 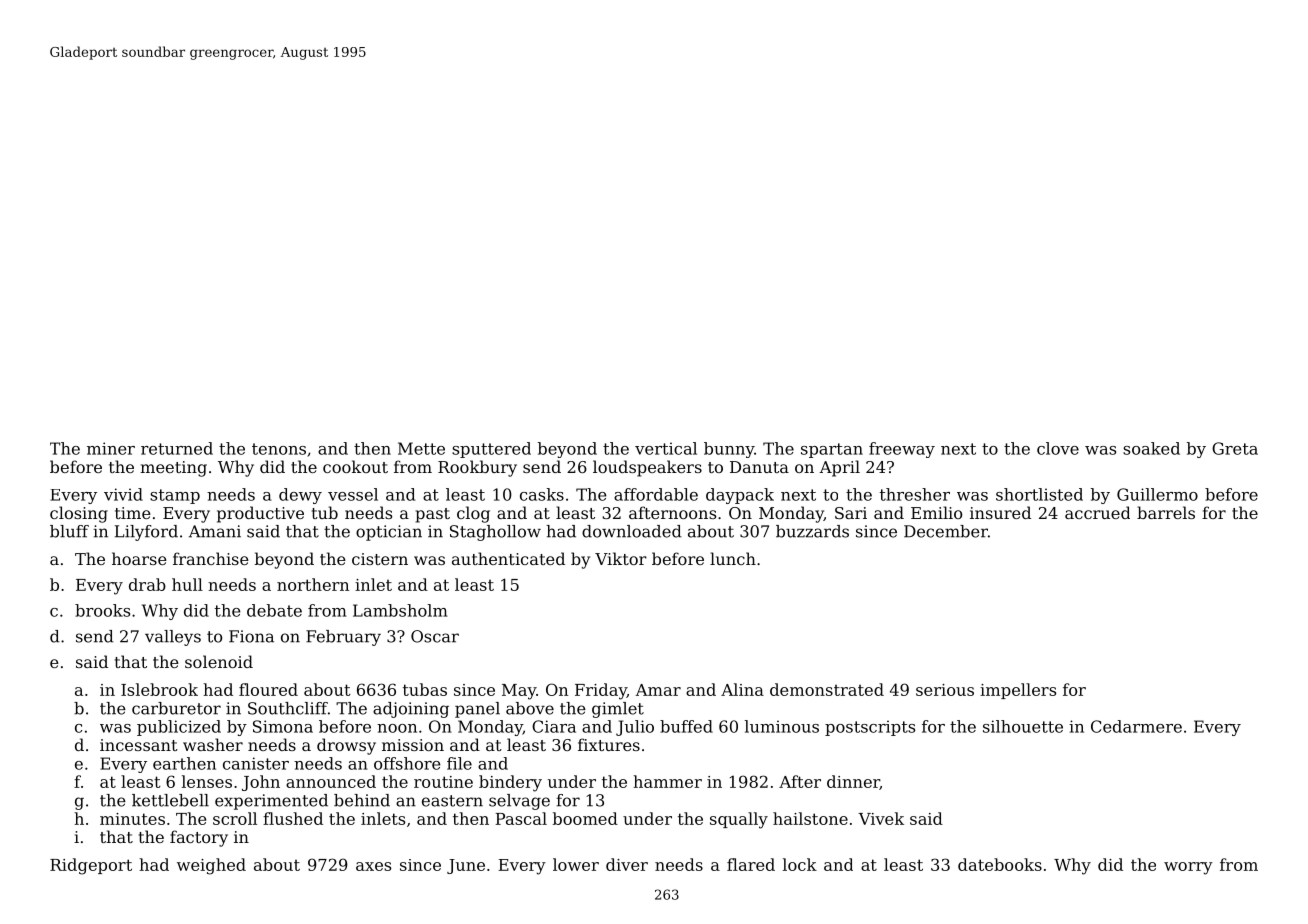 What do you see at coordinates (173, 638) in the image?
I see `valleys` at bounding box center [173, 638].
